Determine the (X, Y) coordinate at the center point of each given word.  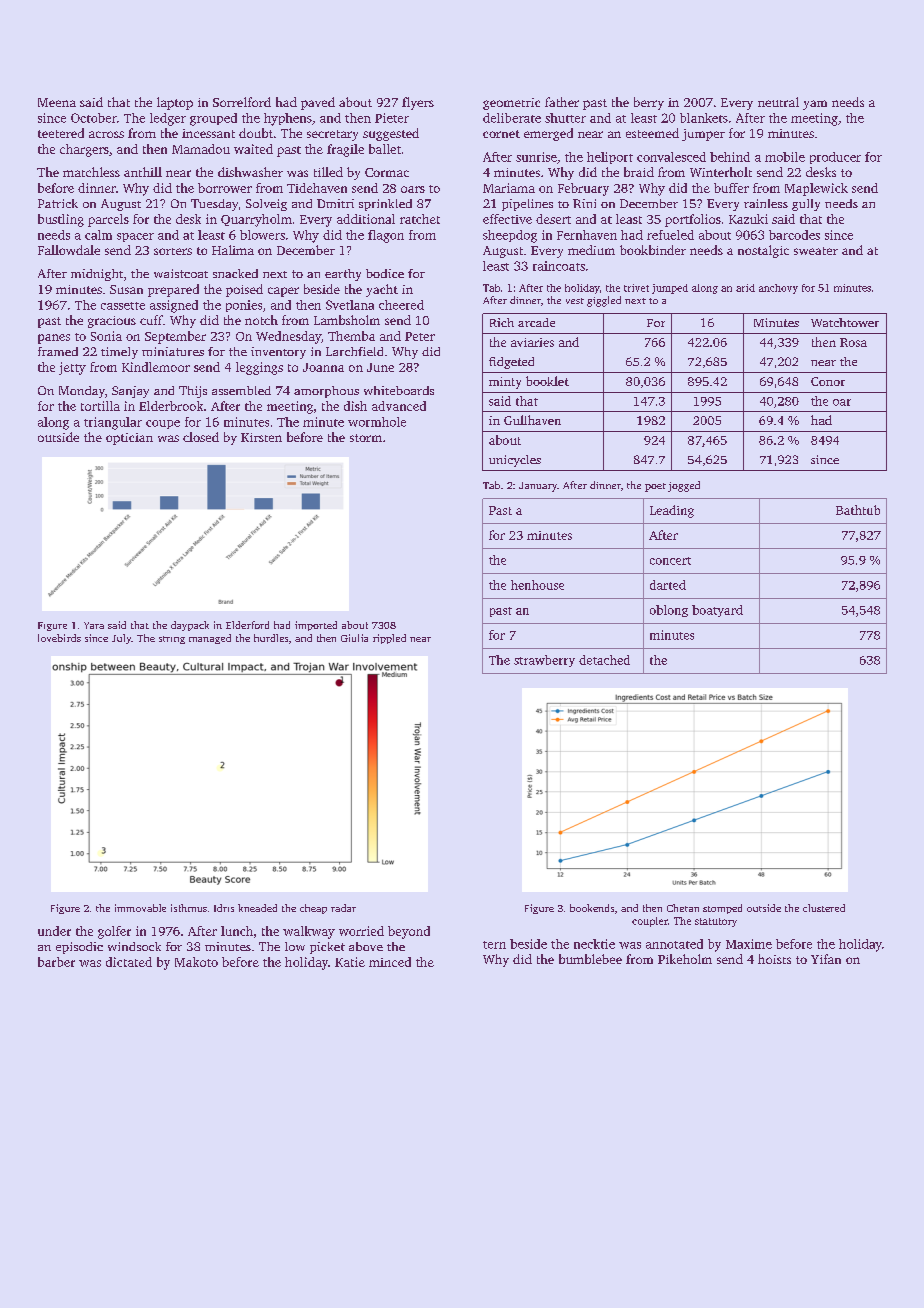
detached (604, 660)
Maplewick (816, 189)
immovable (140, 908)
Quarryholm (256, 220)
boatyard (717, 611)
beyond (409, 932)
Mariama (509, 188)
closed (201, 437)
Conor (828, 381)
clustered (824, 908)
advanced (399, 406)
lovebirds (59, 638)
